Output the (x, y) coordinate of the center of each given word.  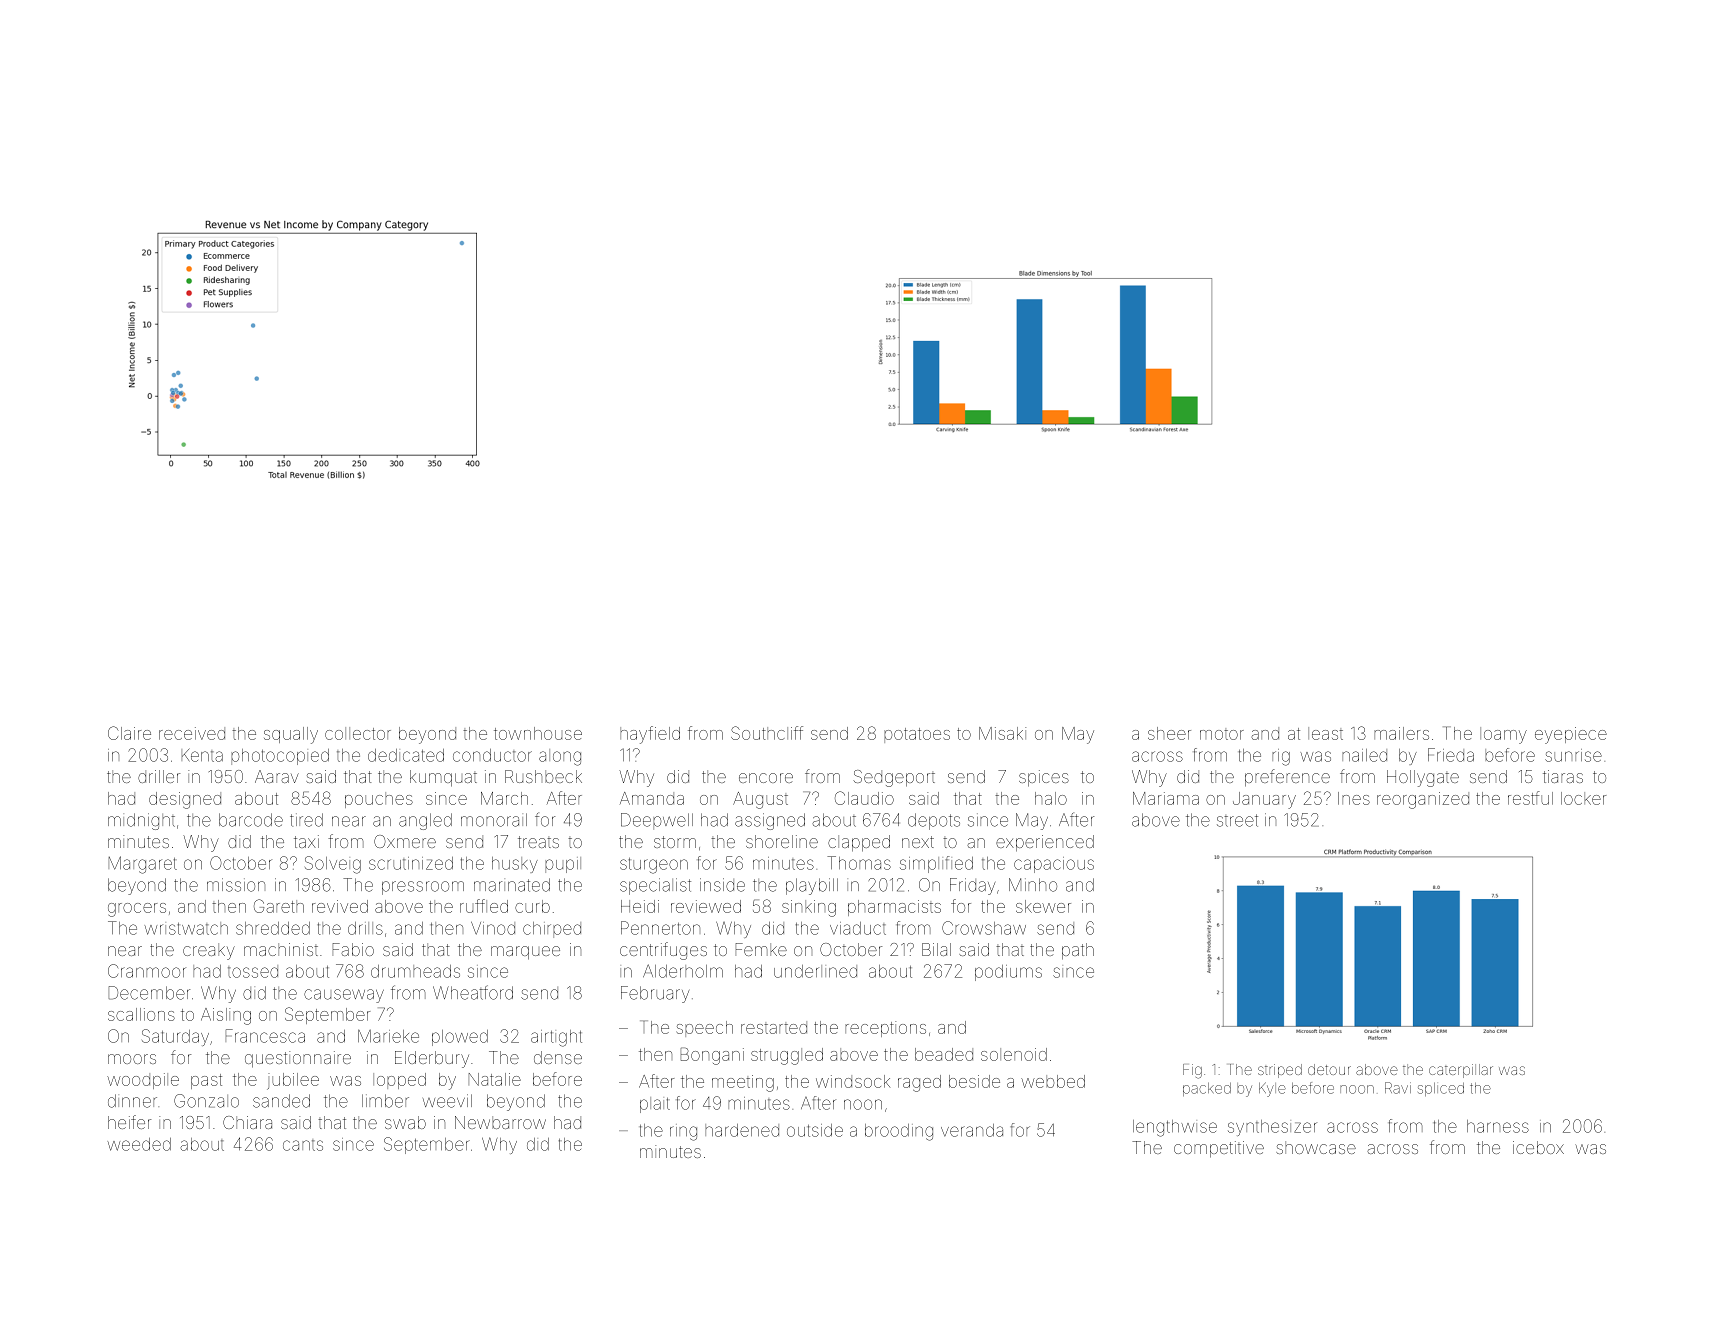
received (192, 733)
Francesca (265, 1036)
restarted (774, 1027)
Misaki (1002, 733)
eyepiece (1571, 735)
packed (1207, 1089)
